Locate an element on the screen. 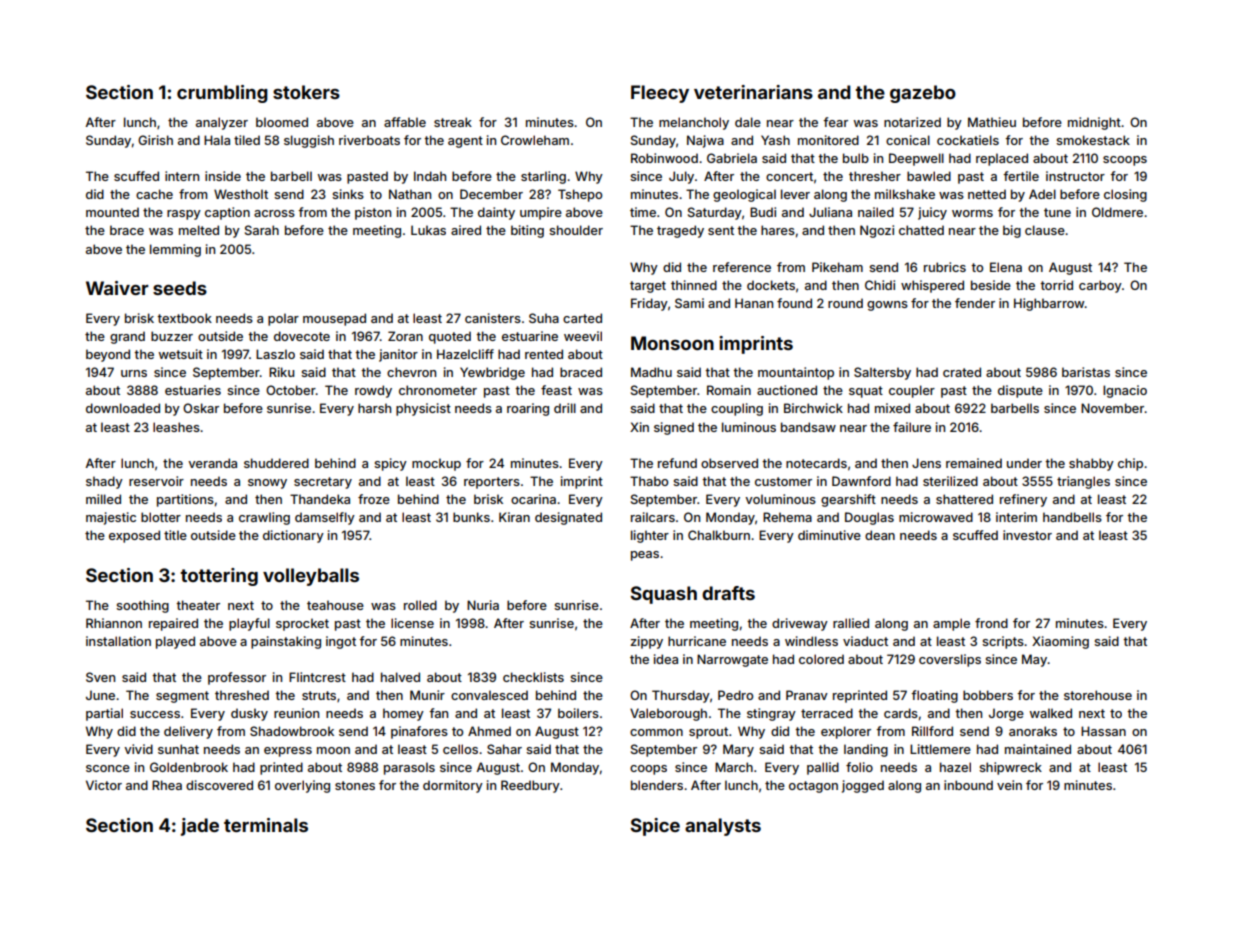 Image resolution: width=1233 pixels, height=952 pixels. bulb is located at coordinates (856, 158).
